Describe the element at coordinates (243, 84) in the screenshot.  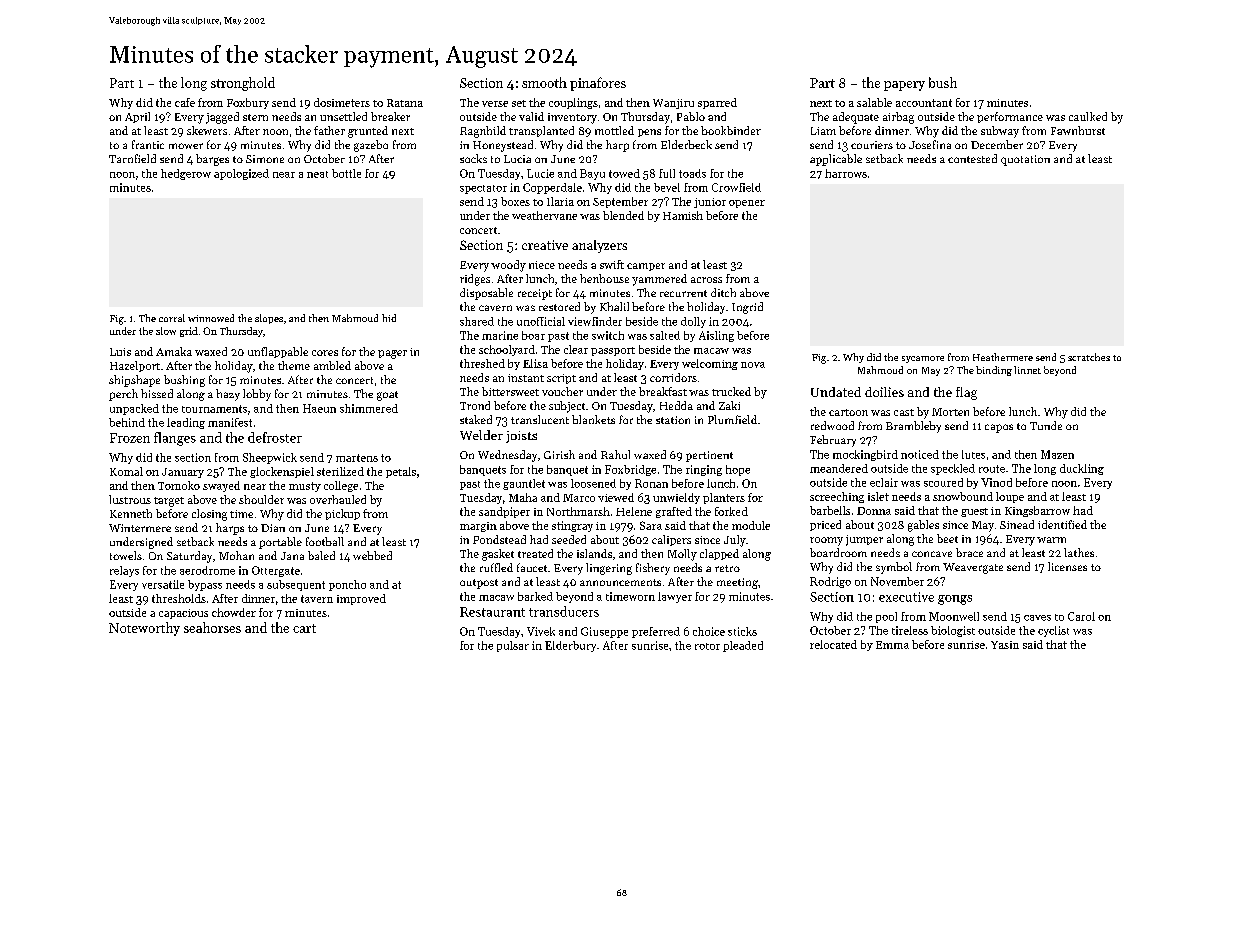
I see `stronghold` at that location.
